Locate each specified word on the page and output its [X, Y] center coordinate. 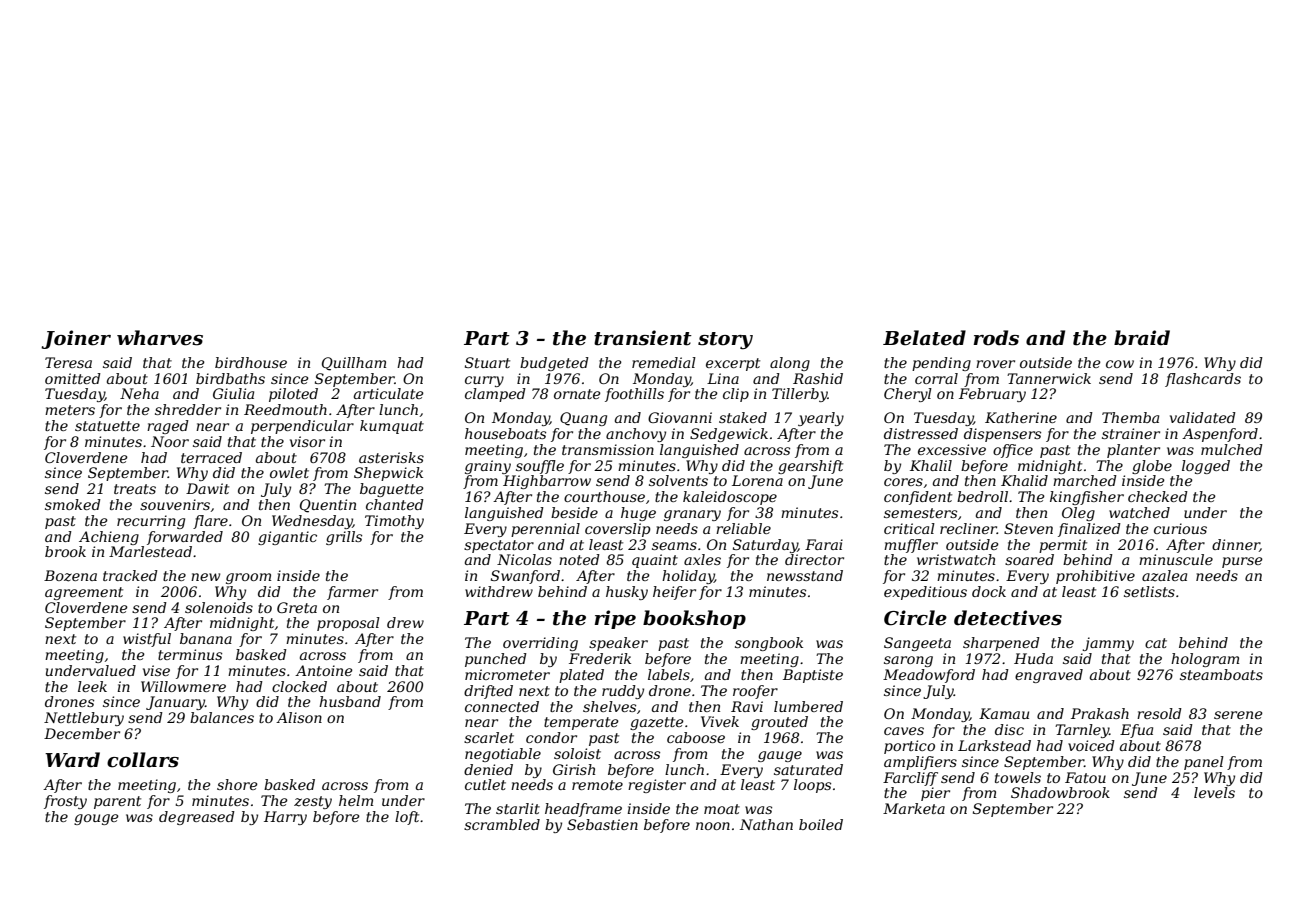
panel [1204, 763]
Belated [924, 338]
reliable [743, 528]
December [82, 733]
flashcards [1203, 380]
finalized [1089, 530]
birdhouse [251, 362]
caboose [696, 737]
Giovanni [680, 417]
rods [996, 338]
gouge [96, 819]
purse [1242, 562]
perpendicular [302, 427]
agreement [84, 593]
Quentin [328, 506]
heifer [674, 593]
